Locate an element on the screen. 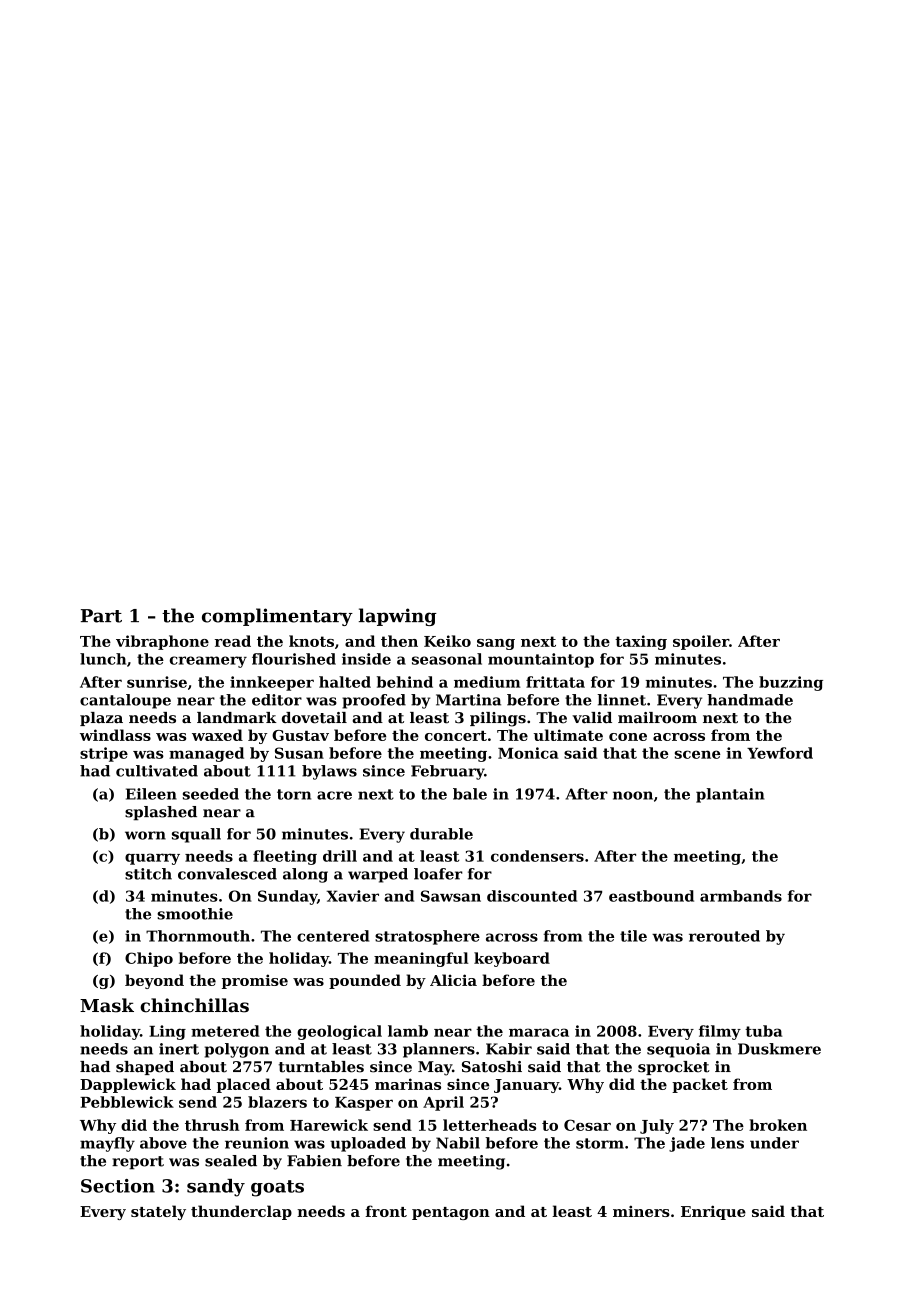 This screenshot has height=1316, width=908. plantain is located at coordinates (730, 795).
